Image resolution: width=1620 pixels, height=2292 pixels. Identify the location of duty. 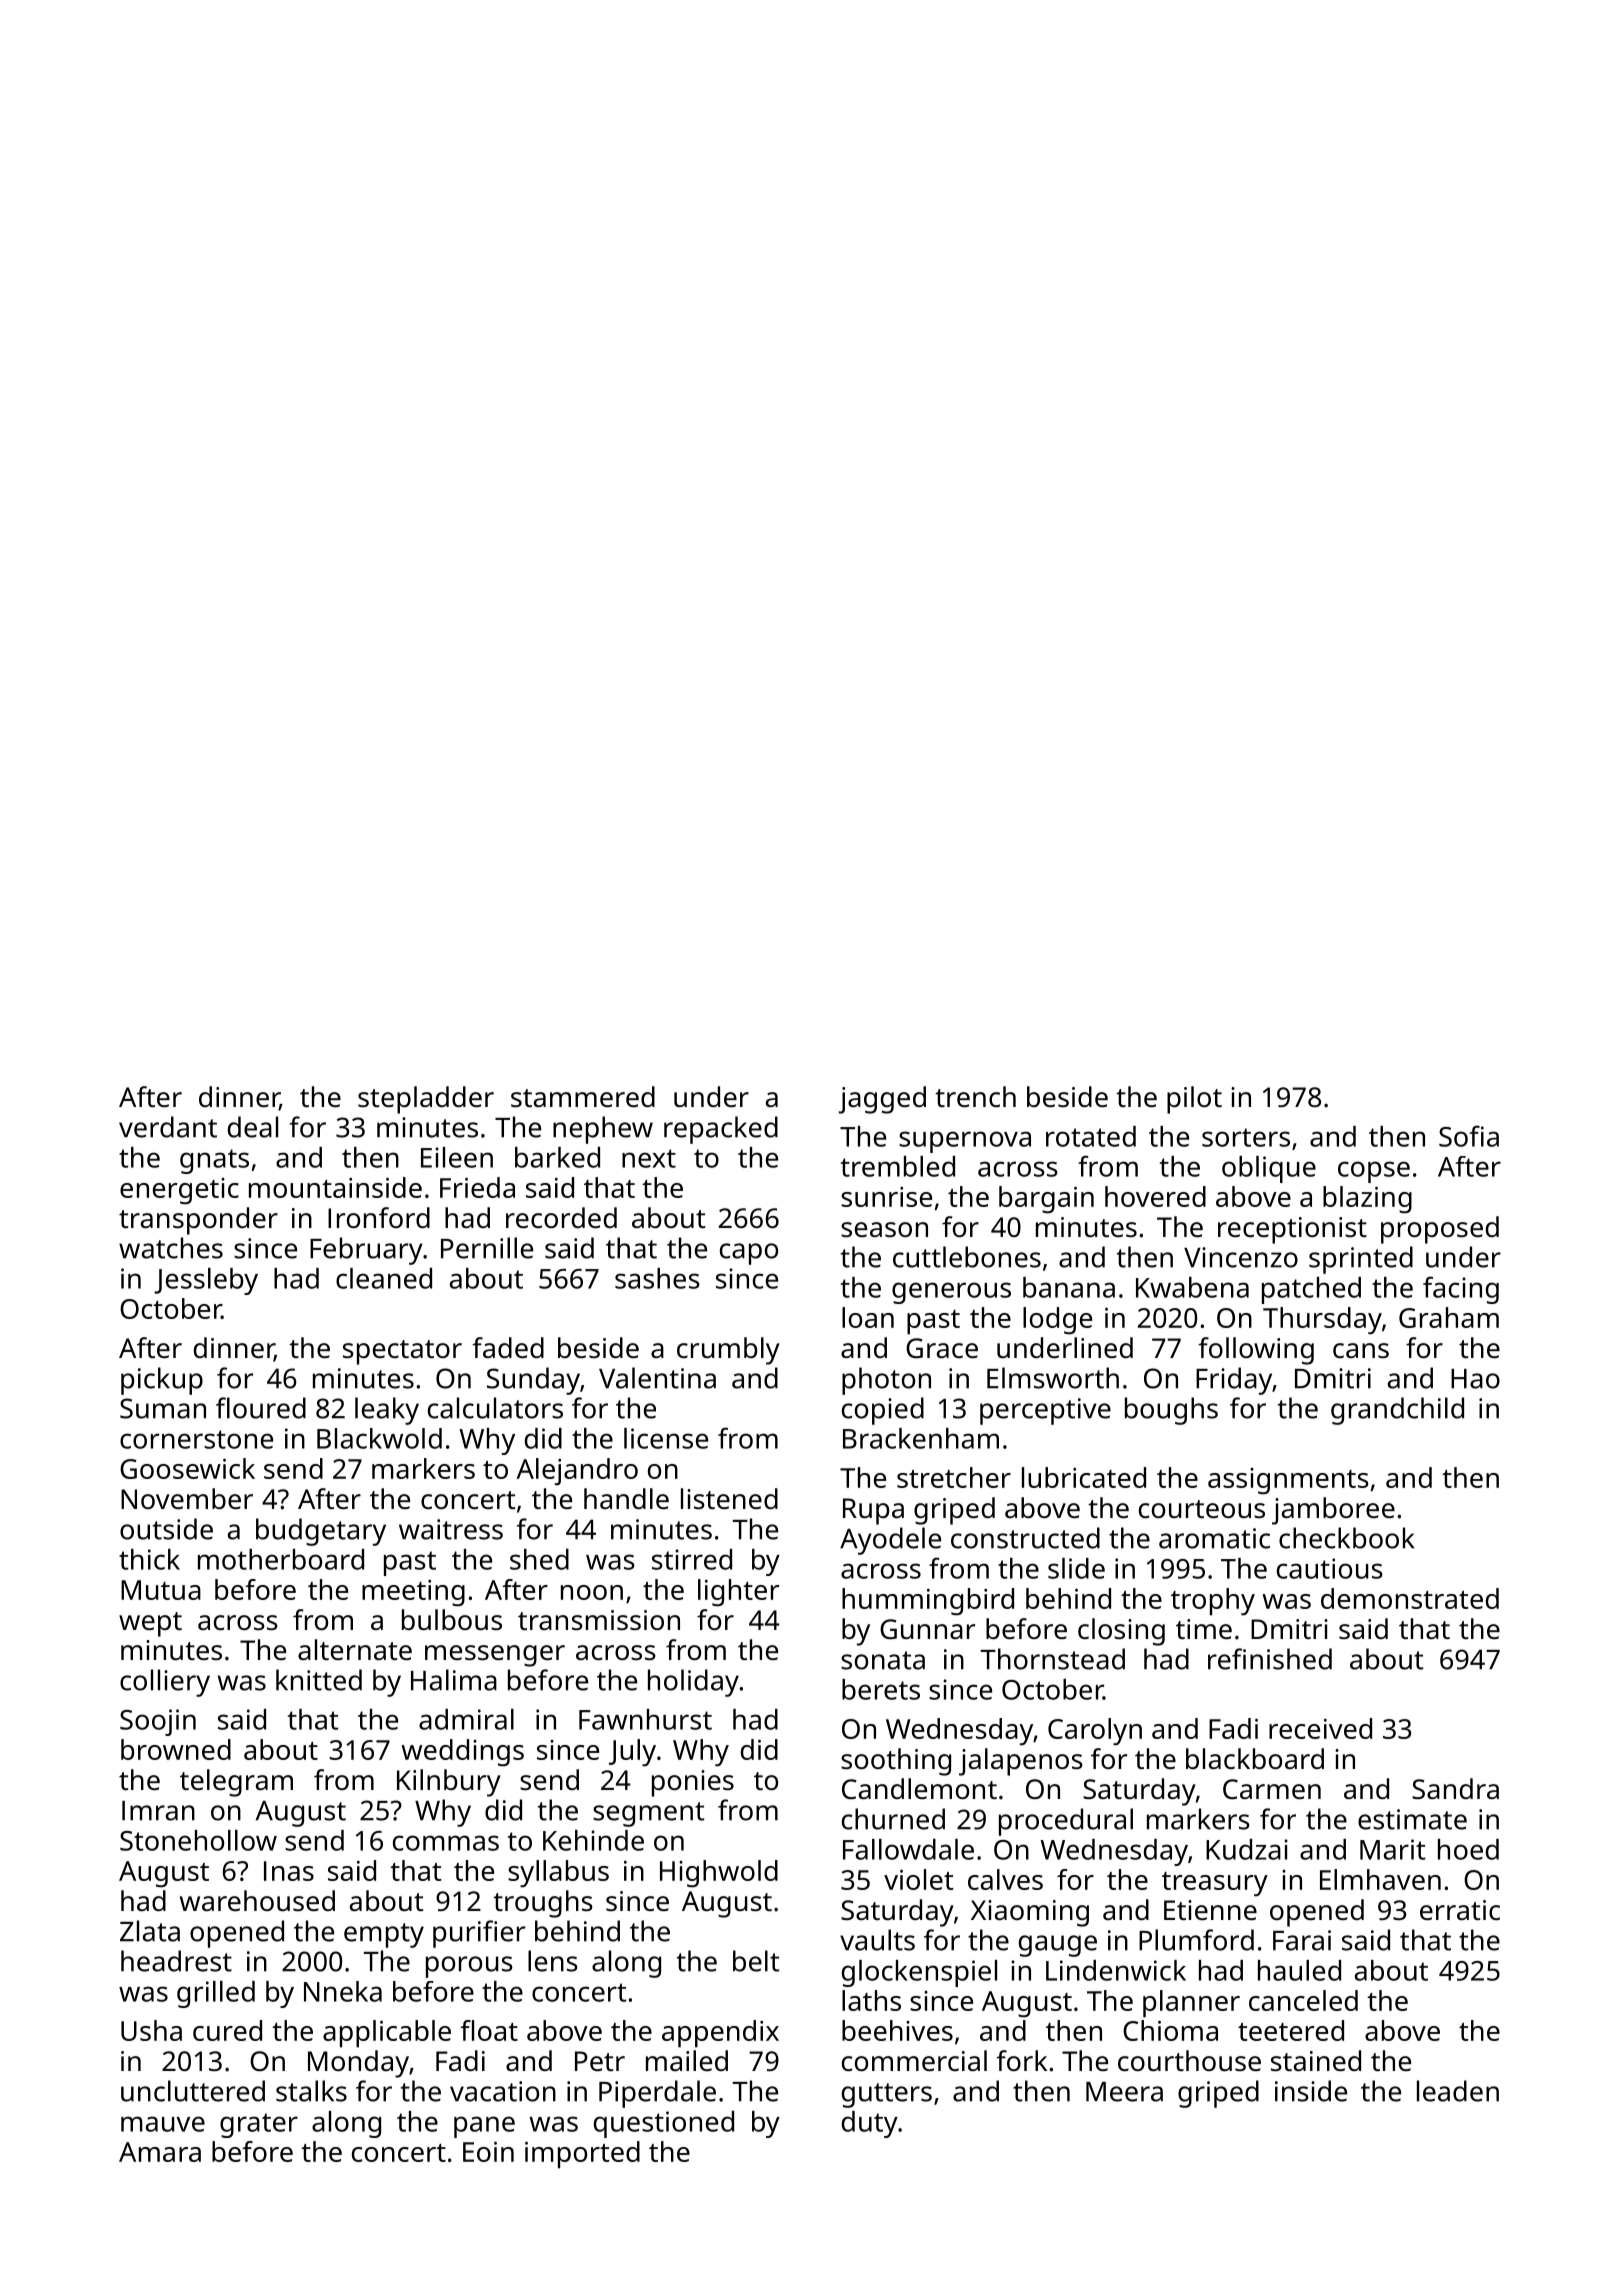
(870, 2124).
